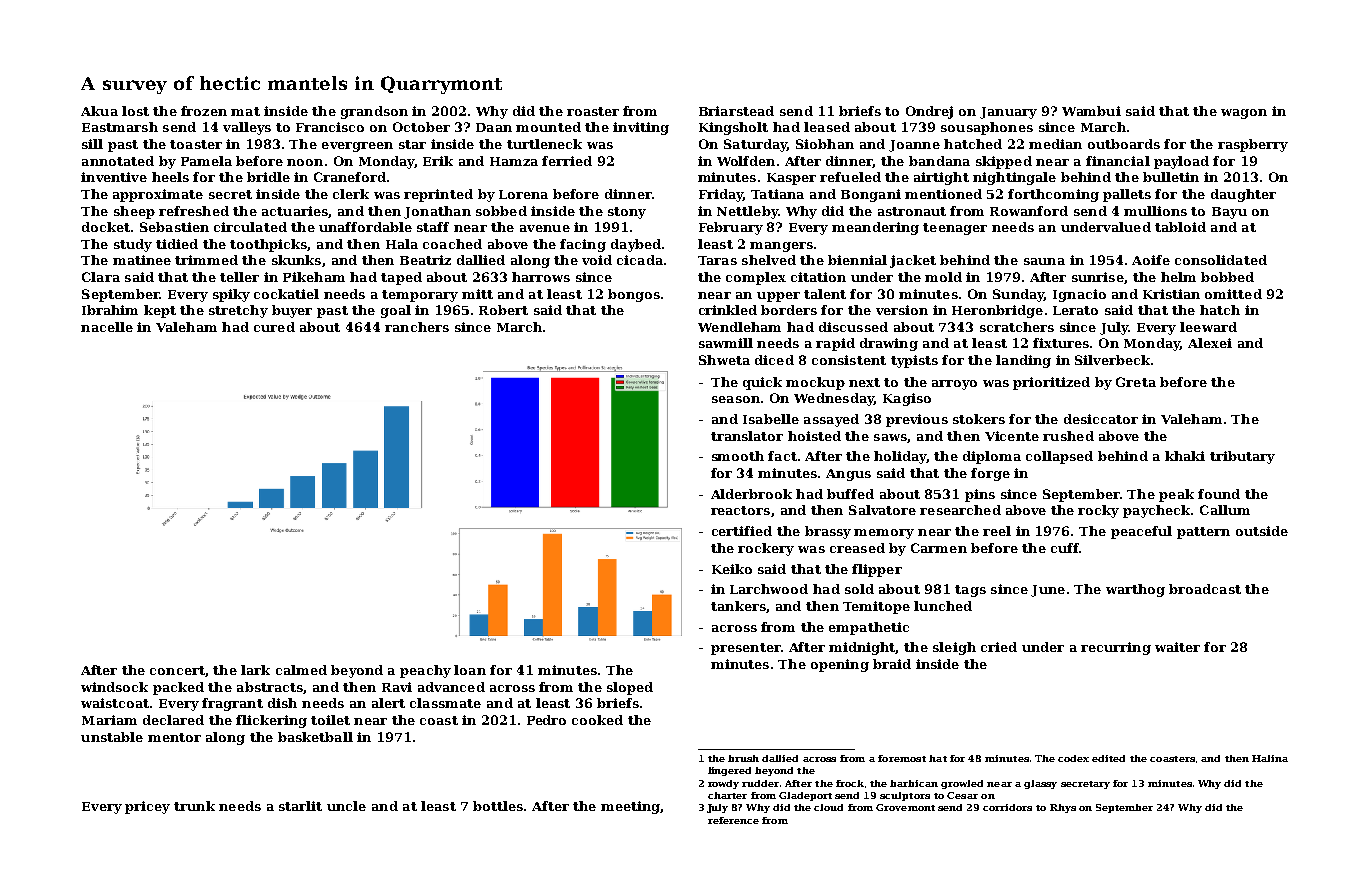  What do you see at coordinates (1244, 114) in the page?
I see `wagon` at bounding box center [1244, 114].
